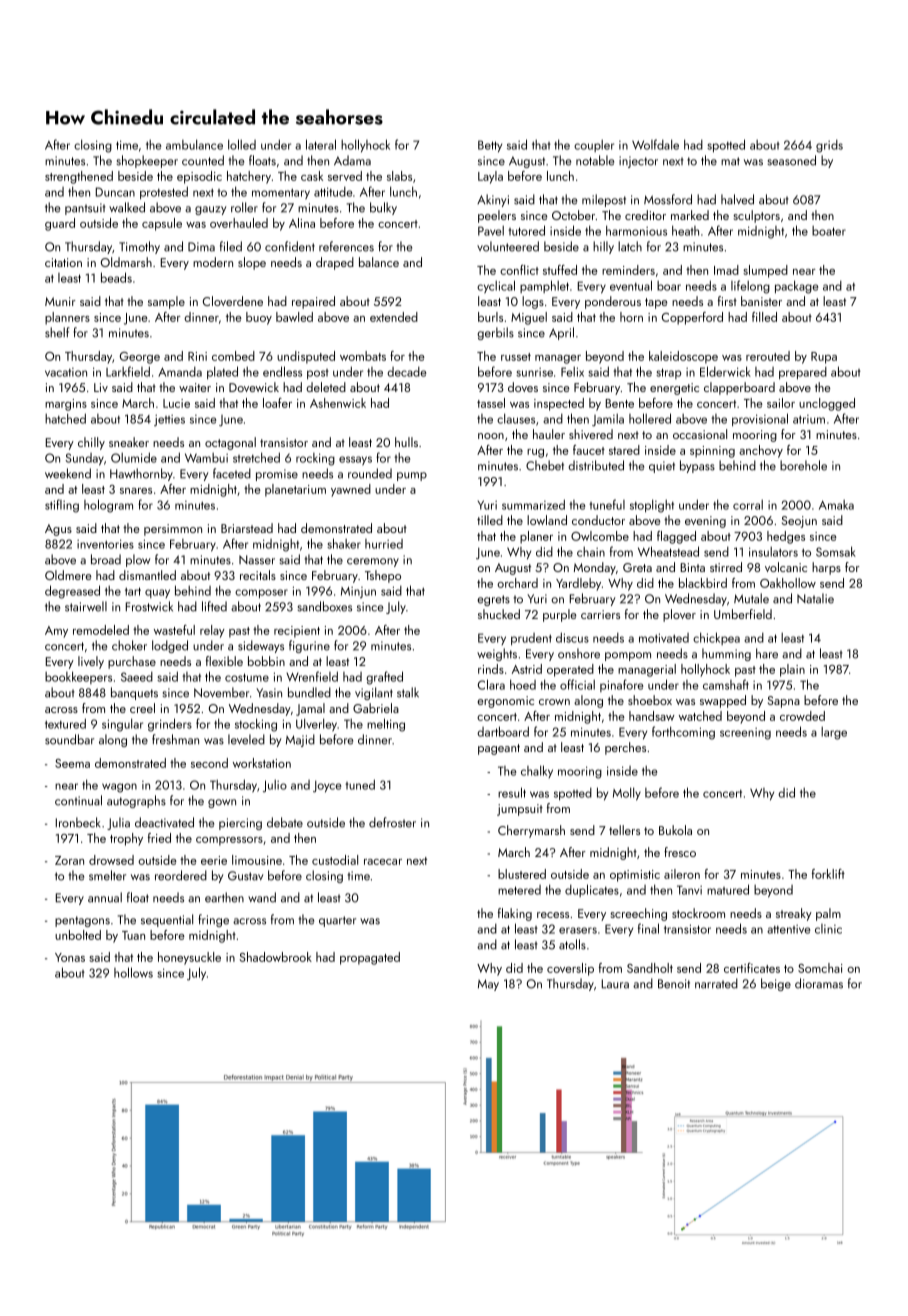 This page has width=908, height=1316. What do you see at coordinates (517, 583) in the page?
I see `orchard` at bounding box center [517, 583].
